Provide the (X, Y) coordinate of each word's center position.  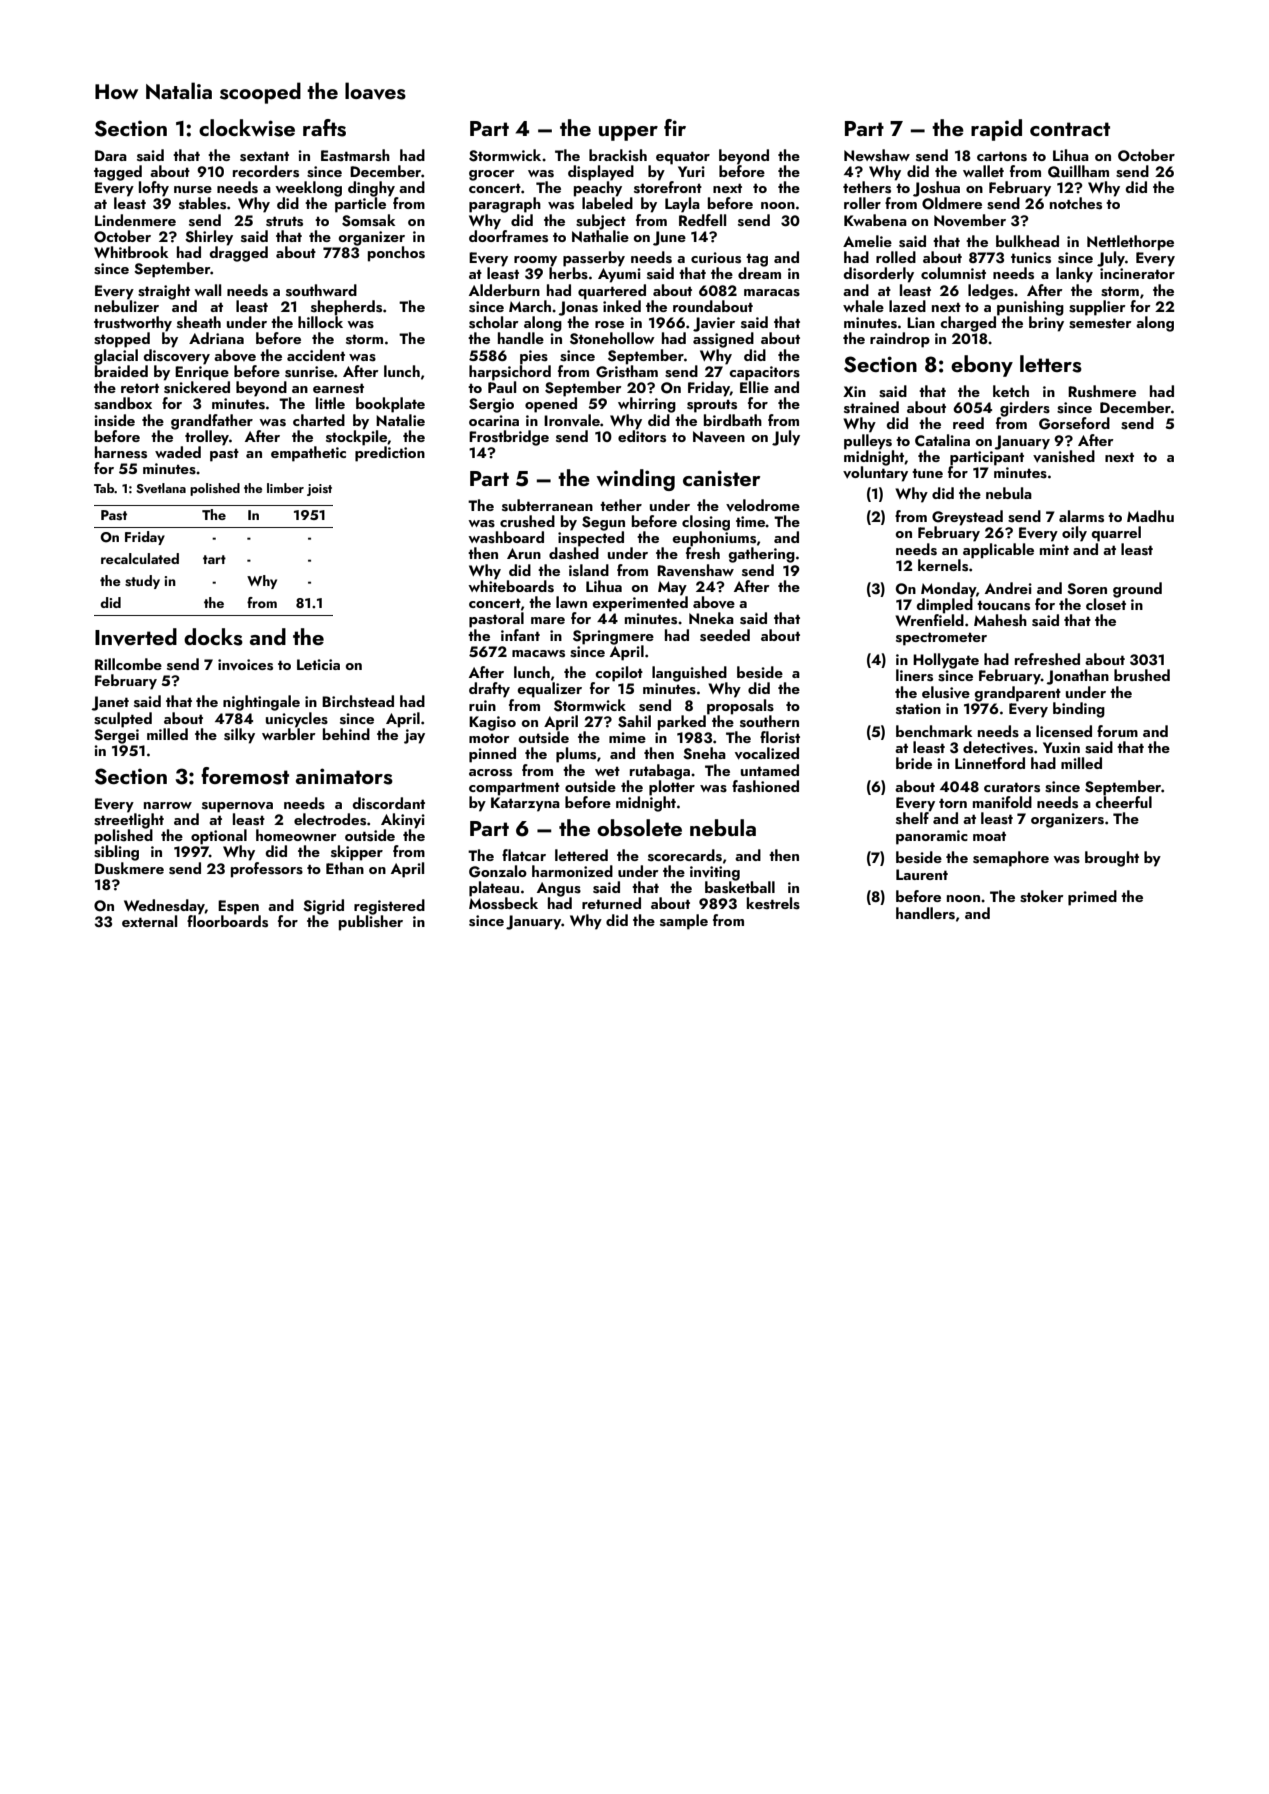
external (149, 921)
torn (953, 803)
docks (213, 637)
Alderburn (504, 290)
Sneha (704, 753)
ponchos (396, 254)
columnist (953, 273)
